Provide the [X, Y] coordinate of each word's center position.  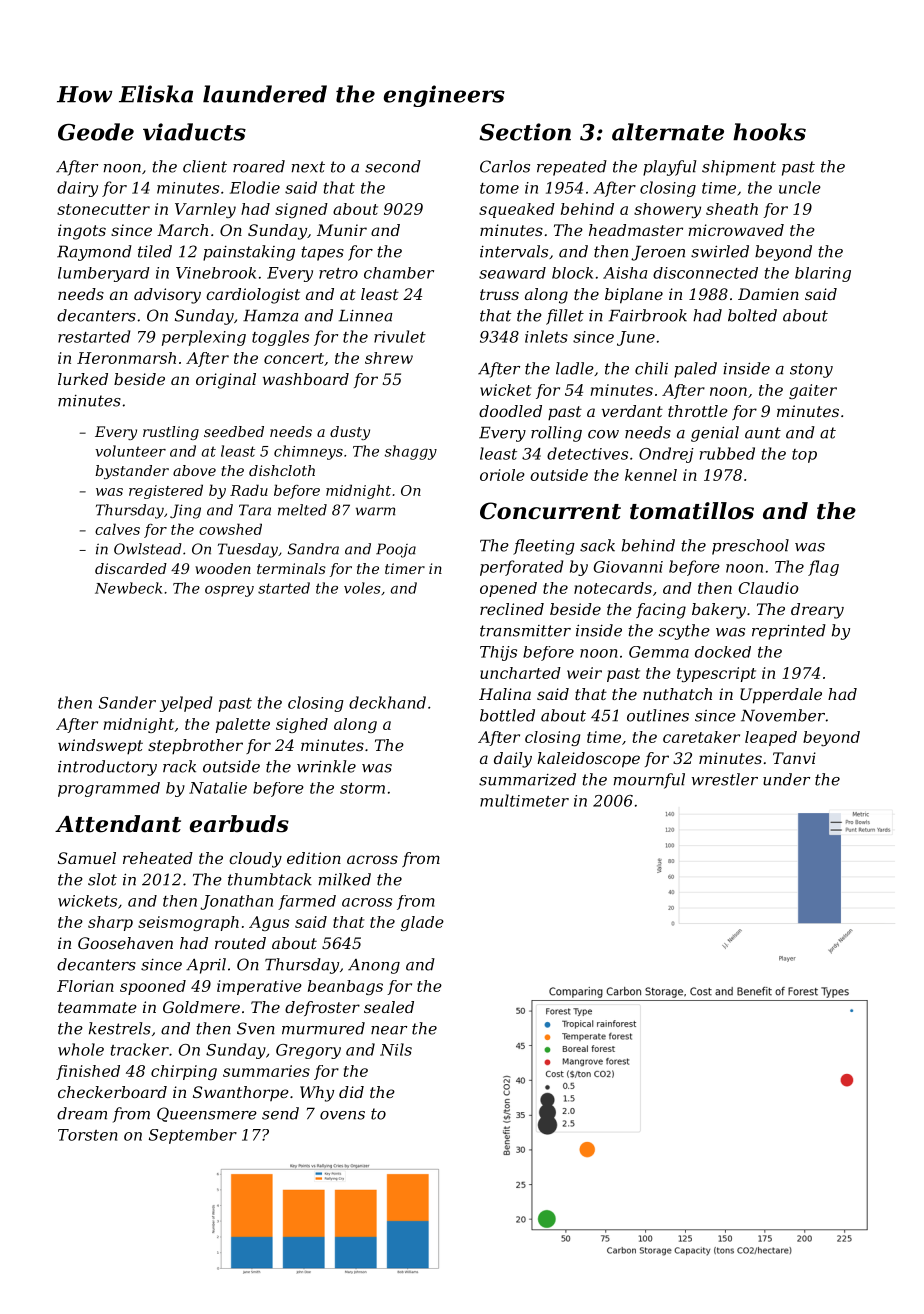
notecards [613, 588]
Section [525, 132]
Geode [96, 132]
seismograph [188, 923]
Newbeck [128, 588]
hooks [769, 132]
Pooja [396, 550]
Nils [396, 1049]
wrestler [725, 779]
